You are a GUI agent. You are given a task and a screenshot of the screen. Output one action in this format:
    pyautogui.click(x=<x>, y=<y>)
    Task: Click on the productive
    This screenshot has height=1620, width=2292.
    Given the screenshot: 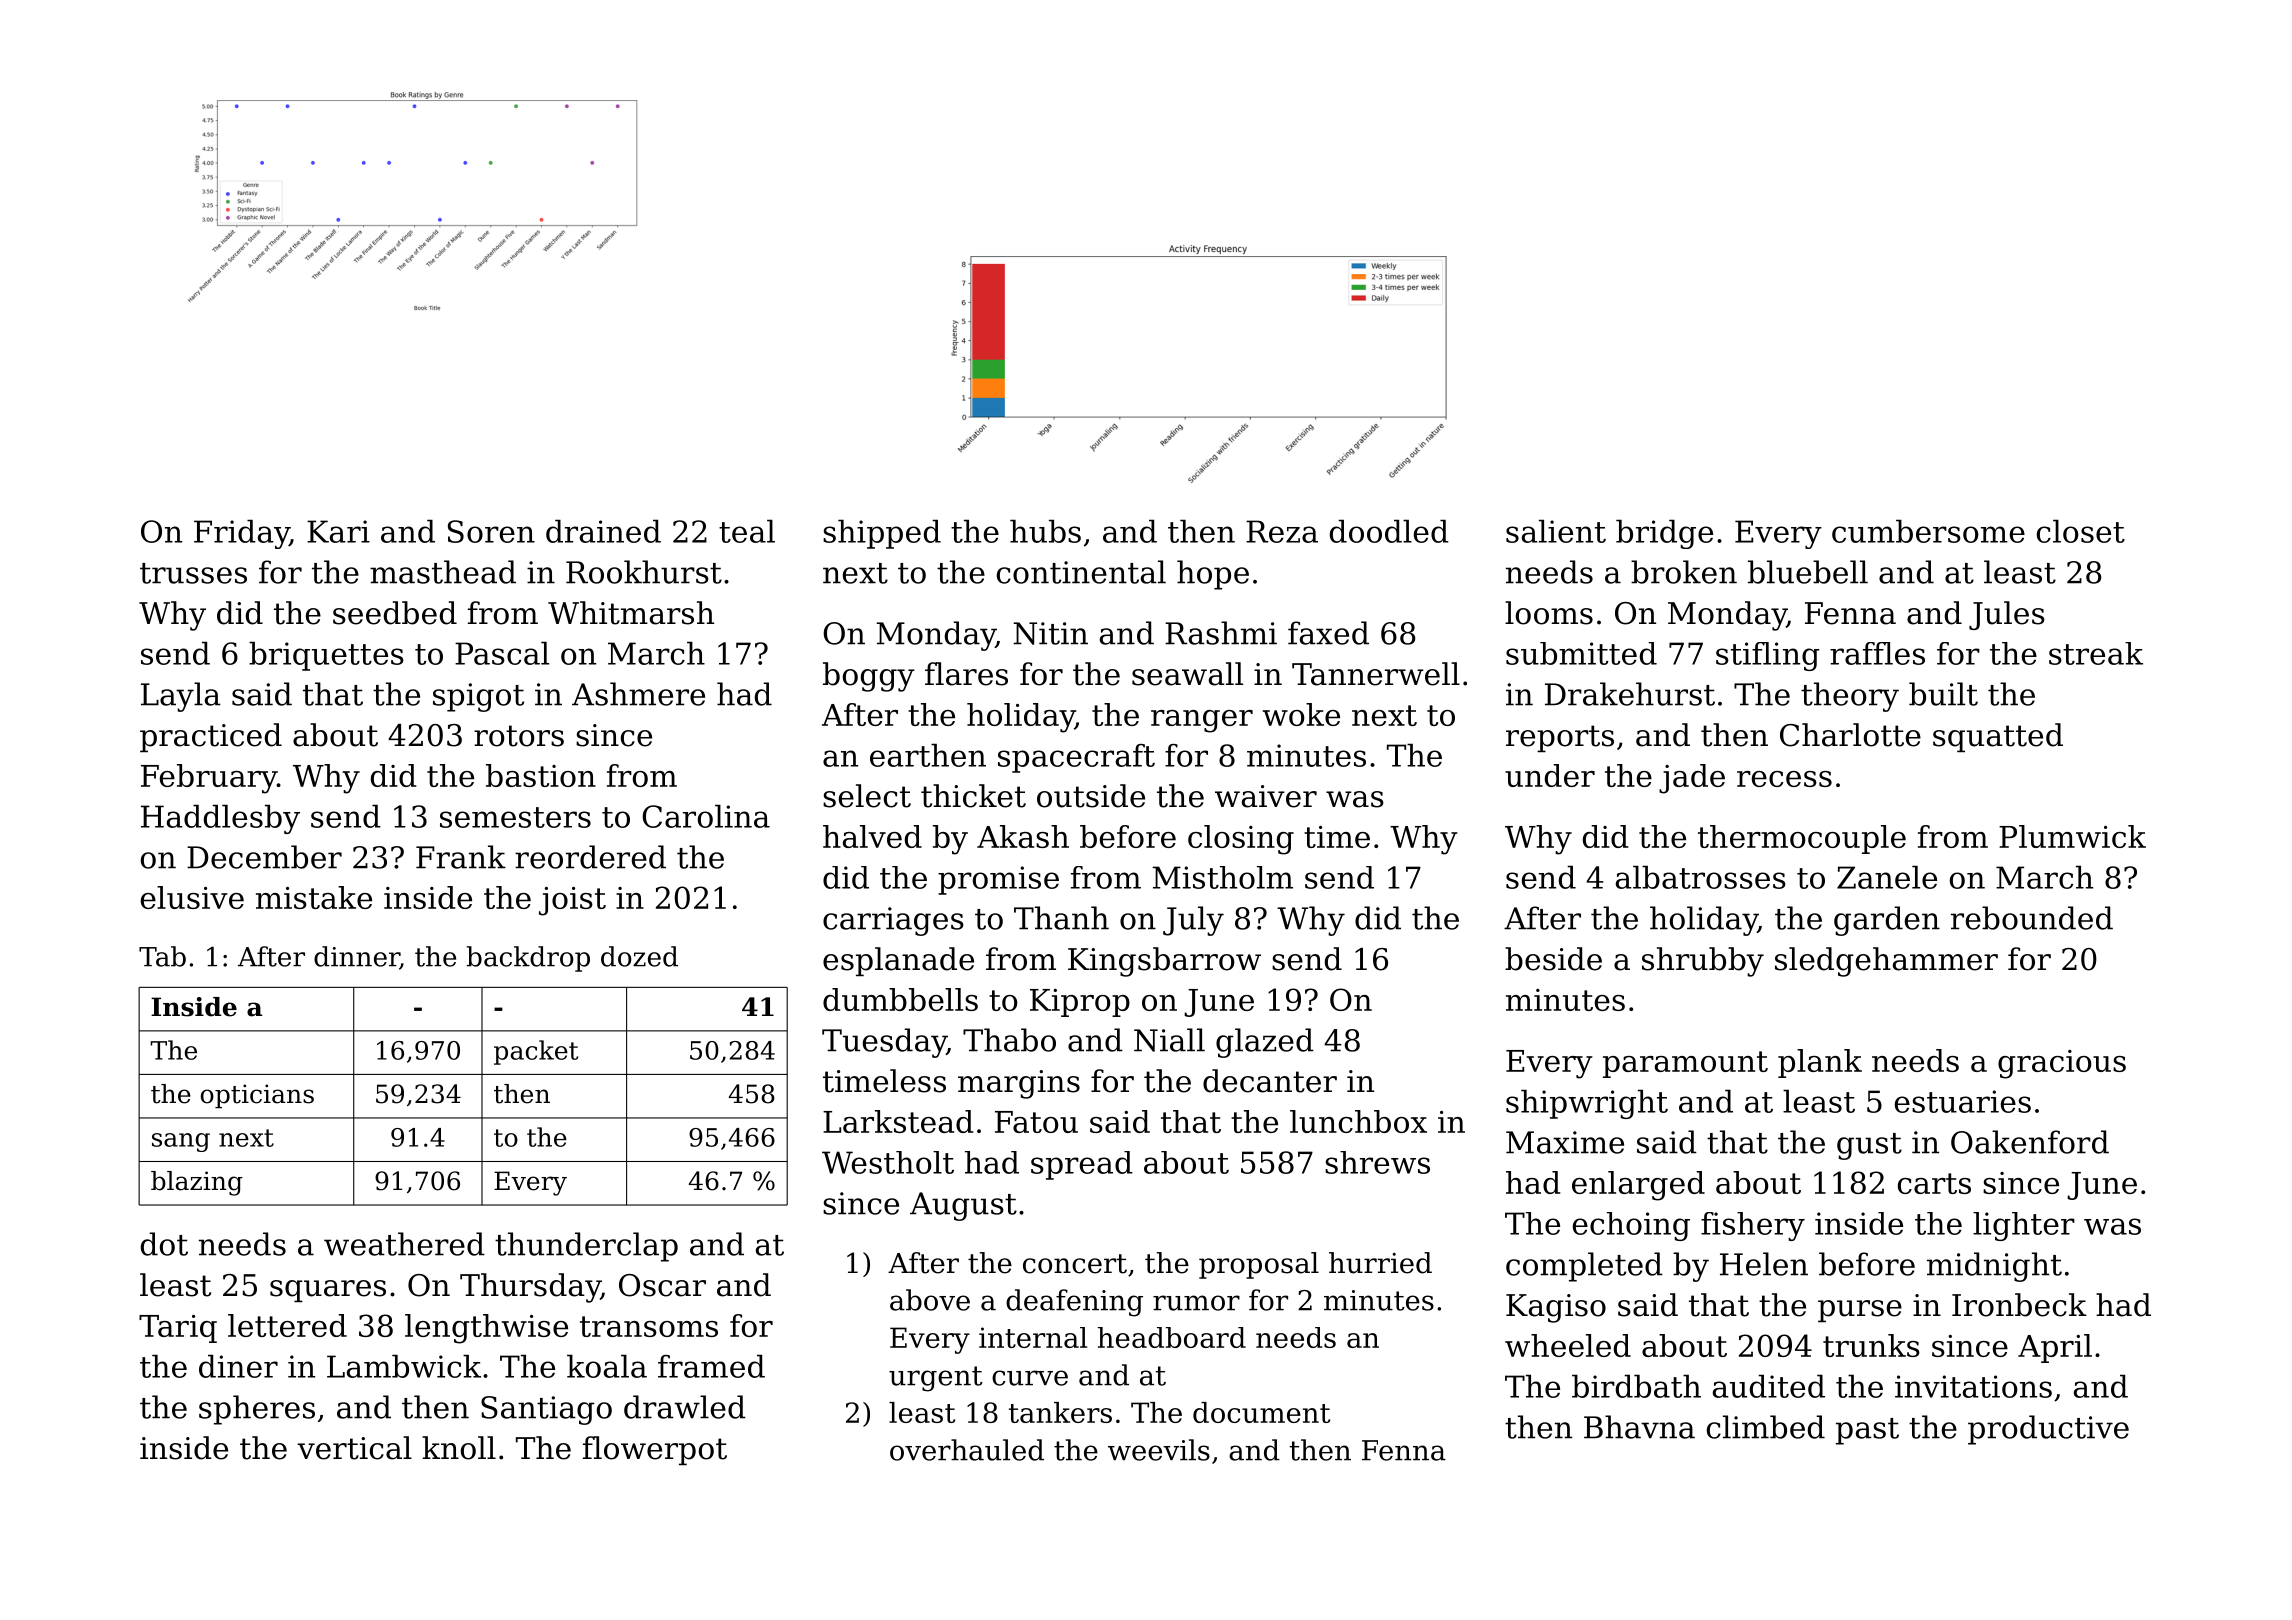 What is the action you would take?
    pyautogui.click(x=2048, y=1430)
